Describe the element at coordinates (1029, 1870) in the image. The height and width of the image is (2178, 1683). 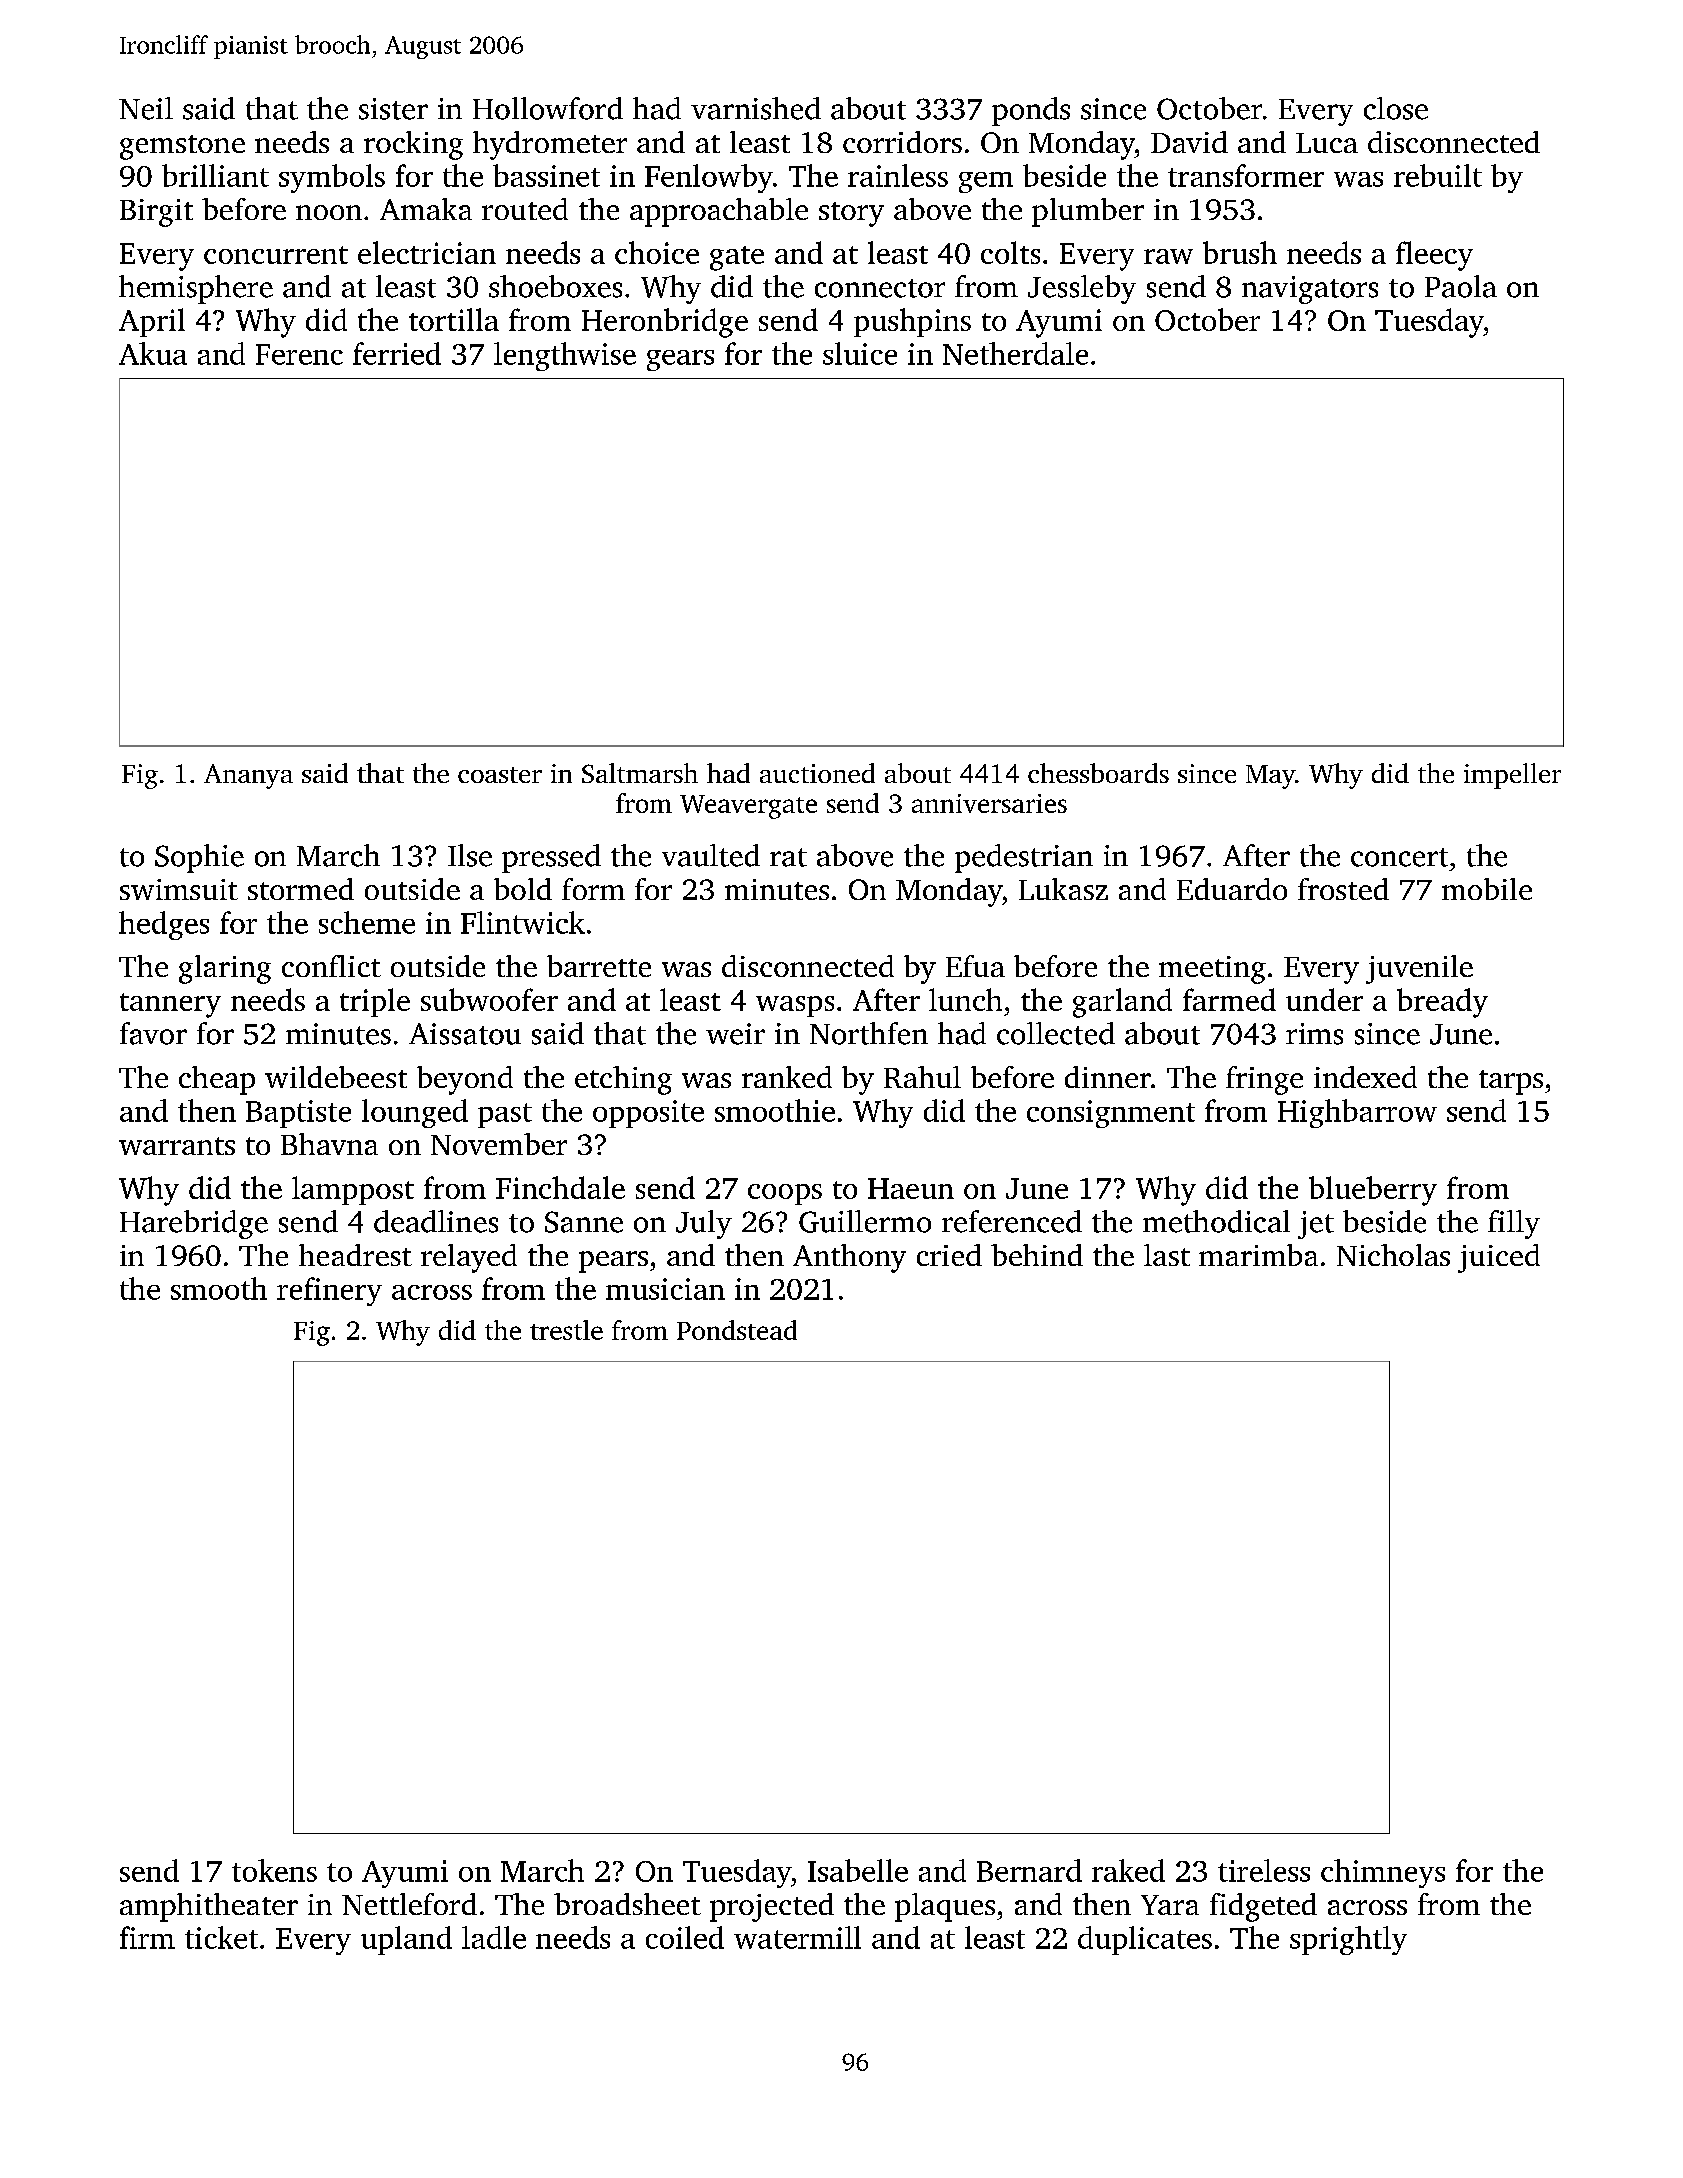
I see `Bernard` at that location.
